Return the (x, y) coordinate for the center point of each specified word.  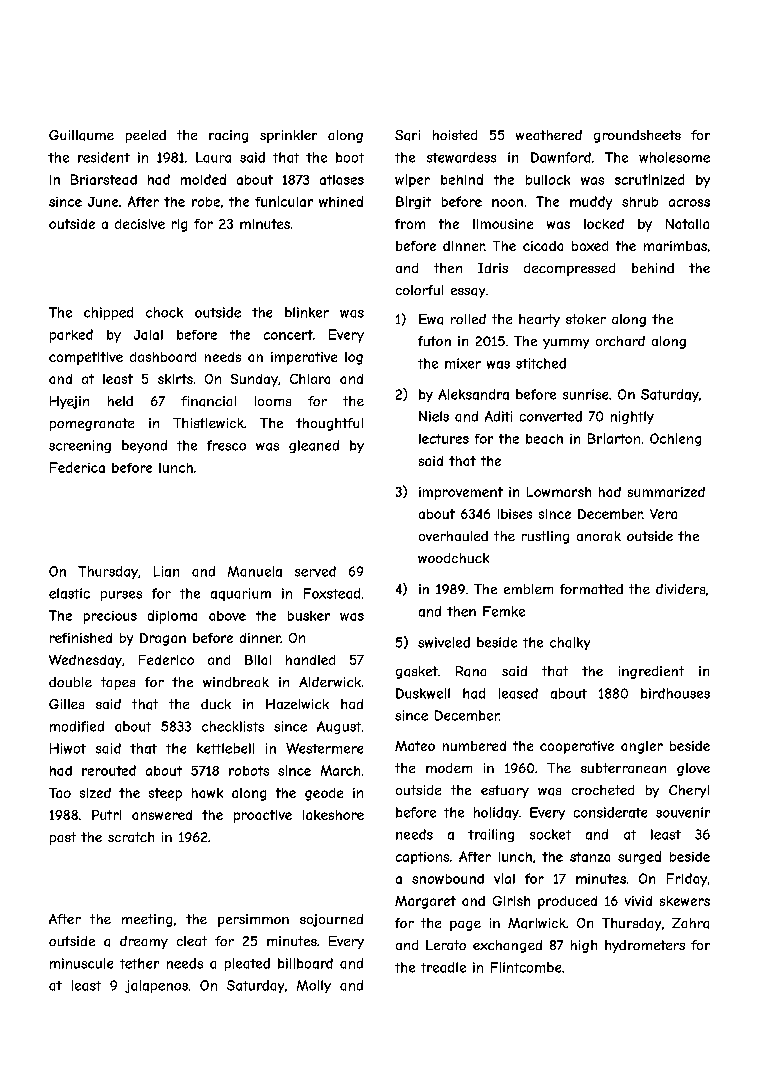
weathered (549, 135)
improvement (461, 493)
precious (110, 617)
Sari (407, 135)
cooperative (577, 747)
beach (544, 439)
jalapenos (156, 986)
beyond (144, 446)
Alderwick (330, 682)
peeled (146, 136)
